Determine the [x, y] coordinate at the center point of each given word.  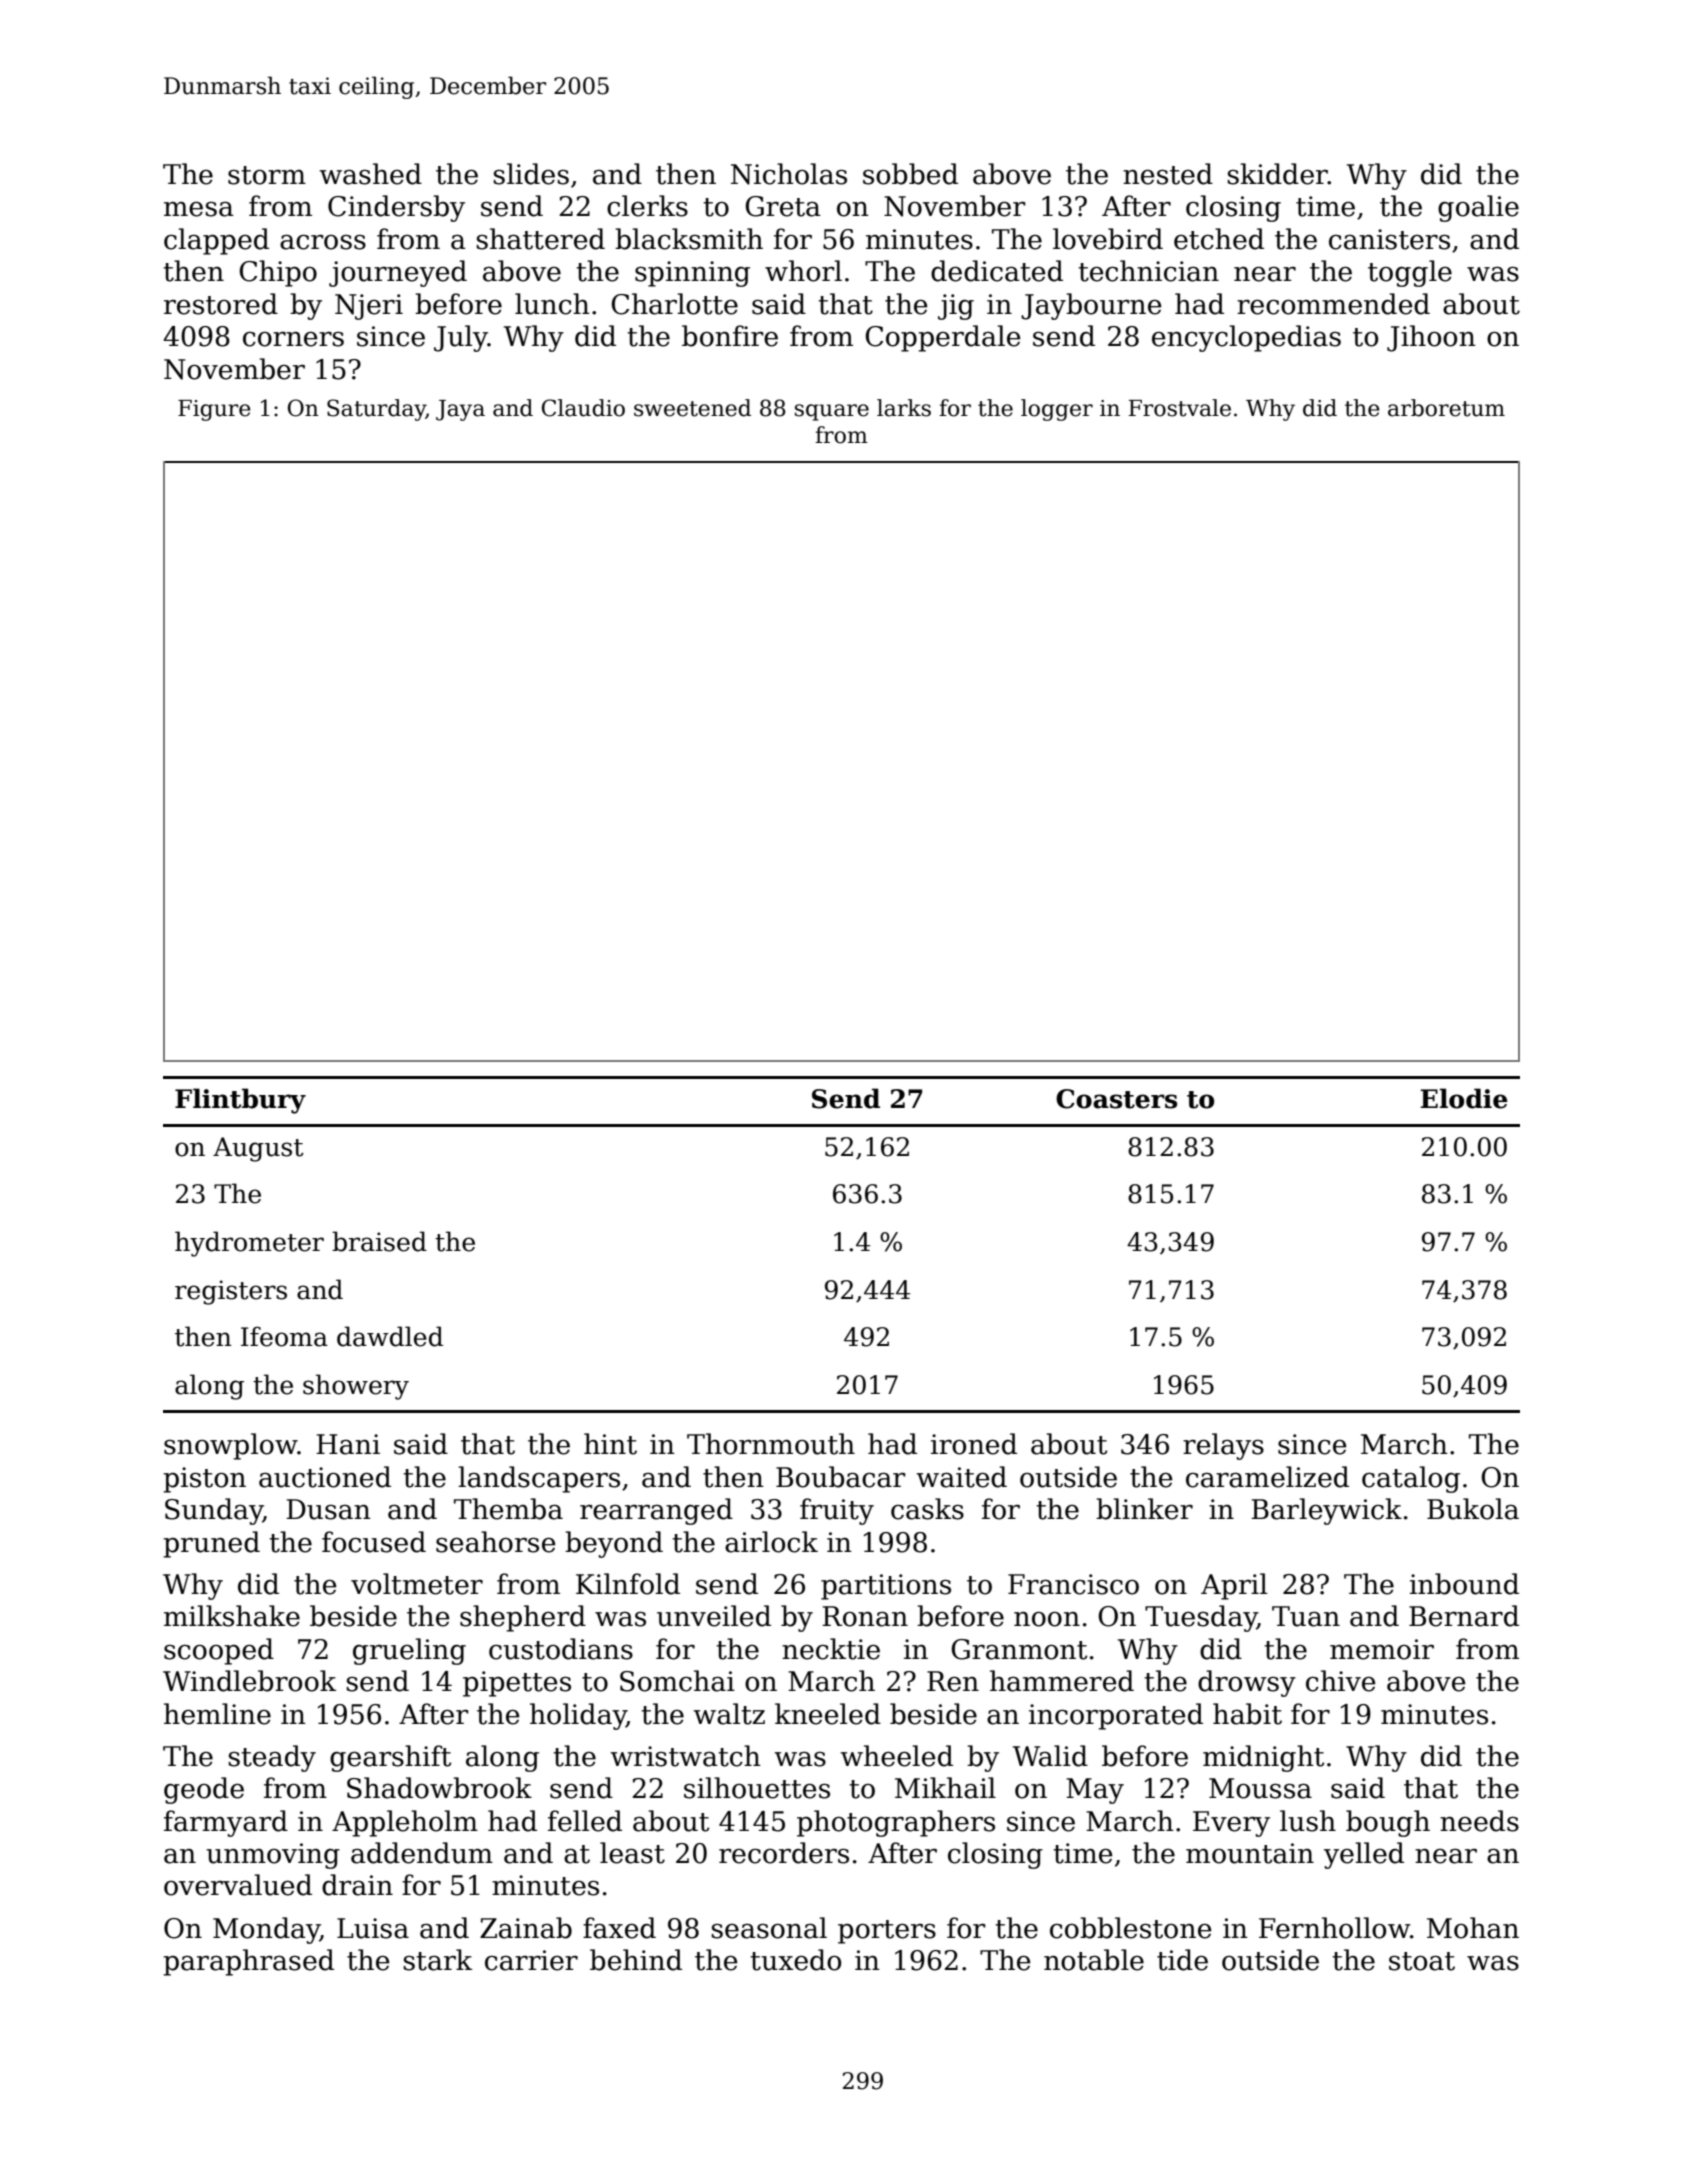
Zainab [526, 1928]
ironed [974, 1444]
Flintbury [240, 1101]
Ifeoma [284, 1336]
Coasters [1116, 1099]
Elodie [1464, 1098]
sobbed [910, 174]
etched [1219, 239]
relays [1223, 1446]
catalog [1411, 1479]
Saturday [376, 410]
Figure [214, 410]
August [258, 1149]
